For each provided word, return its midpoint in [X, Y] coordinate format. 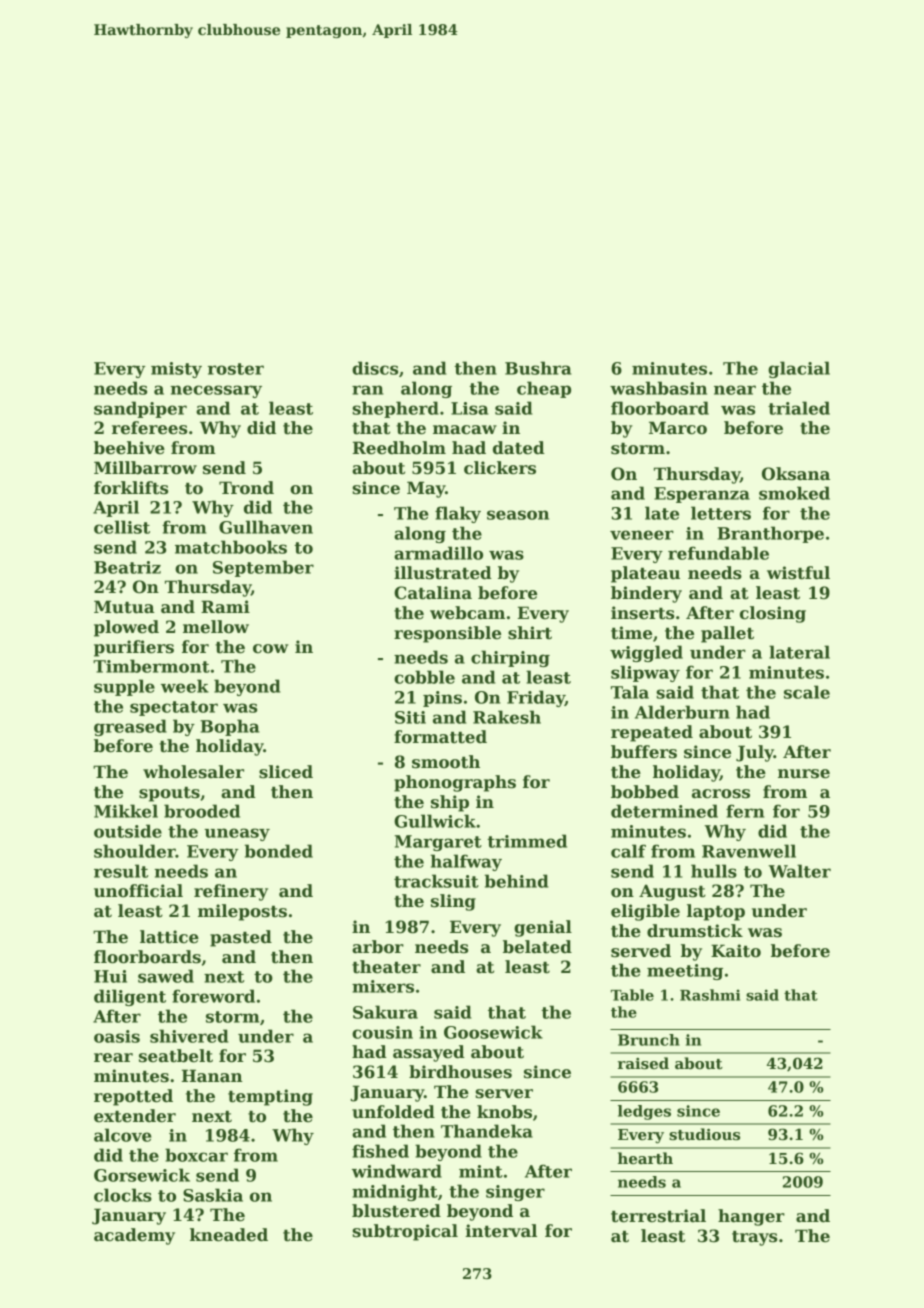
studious [704, 1134]
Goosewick [493, 1032]
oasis [117, 1036]
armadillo [438, 553]
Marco [678, 428]
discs [375, 368]
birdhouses [460, 1072]
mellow [216, 627]
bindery [646, 594]
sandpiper [140, 409]
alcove [123, 1135]
